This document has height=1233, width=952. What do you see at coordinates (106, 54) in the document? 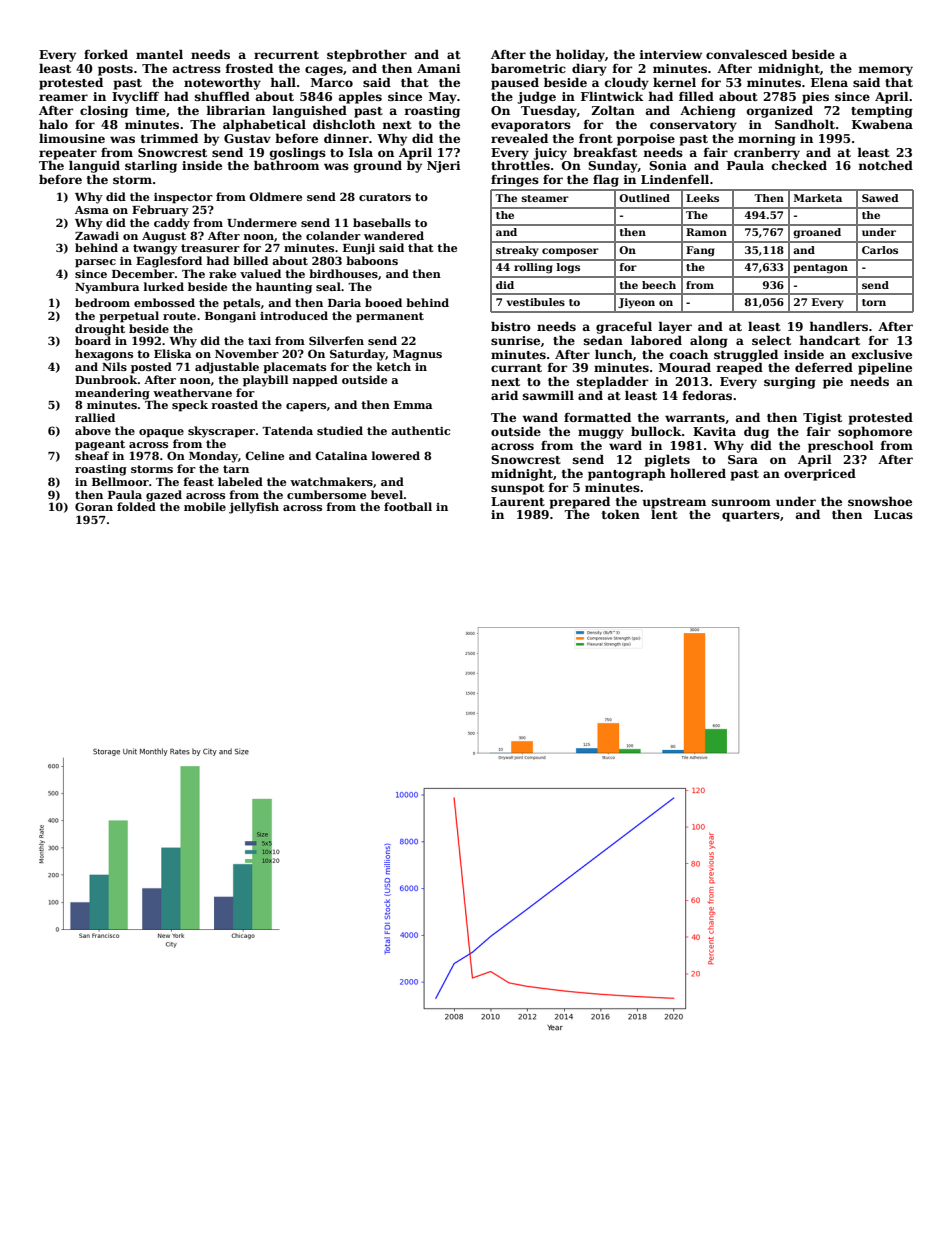
I see `forked` at bounding box center [106, 54].
